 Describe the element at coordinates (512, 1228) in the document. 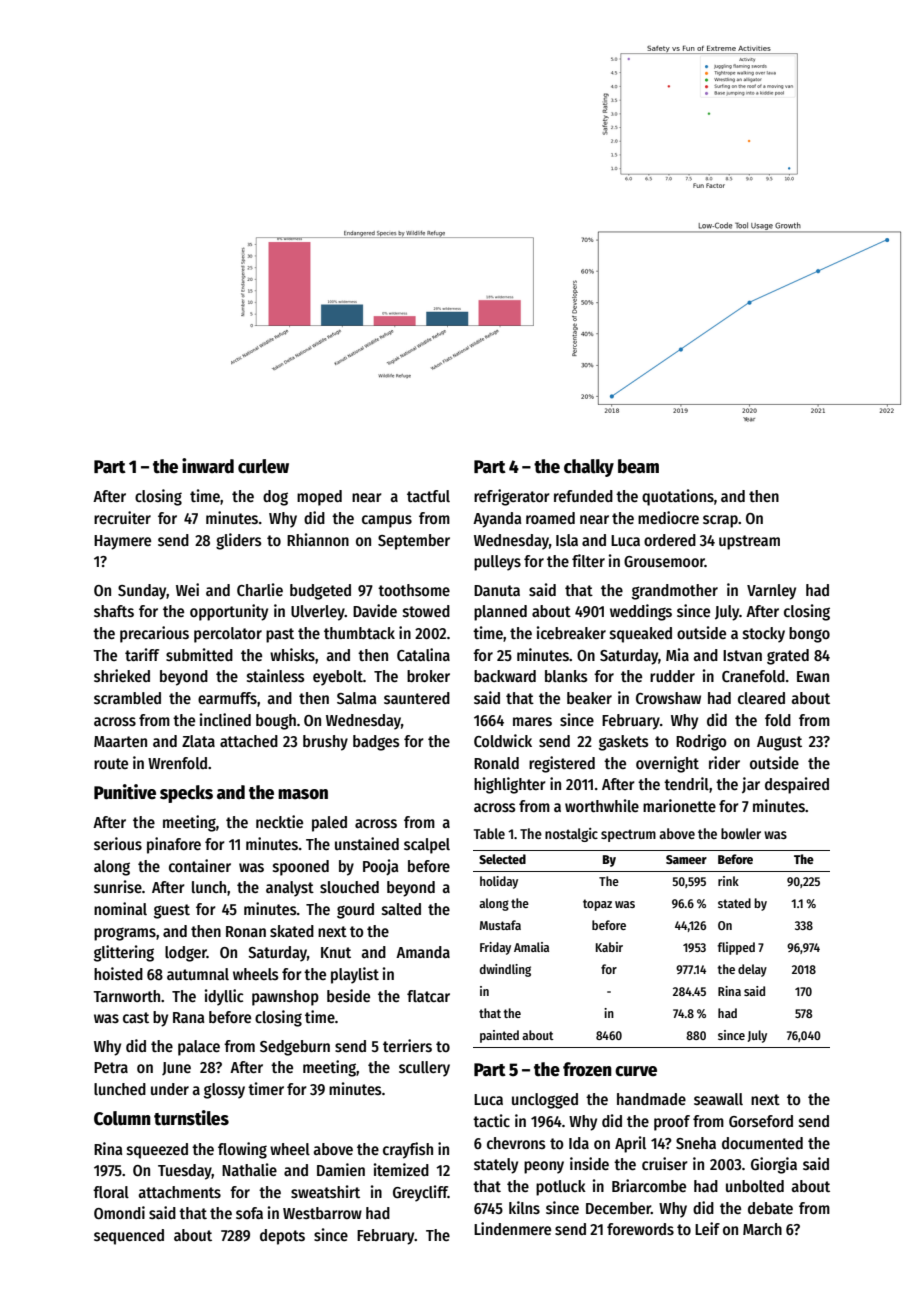

I see `Lindenmere` at that location.
